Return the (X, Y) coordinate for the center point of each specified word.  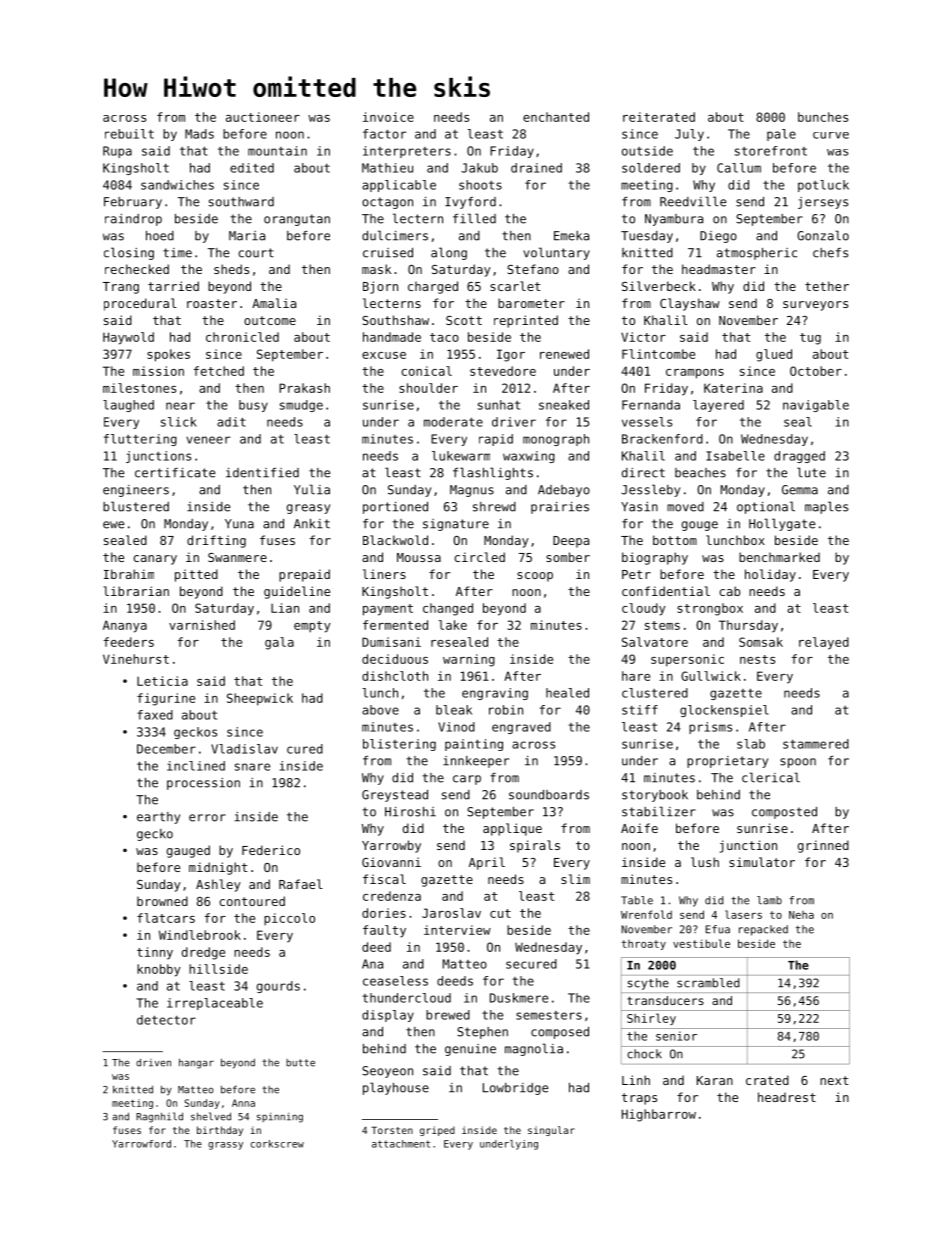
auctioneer (263, 117)
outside (647, 151)
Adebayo (564, 491)
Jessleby (650, 490)
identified (262, 473)
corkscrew (277, 1144)
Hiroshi (410, 812)
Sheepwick (260, 699)
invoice (388, 117)
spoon (798, 763)
